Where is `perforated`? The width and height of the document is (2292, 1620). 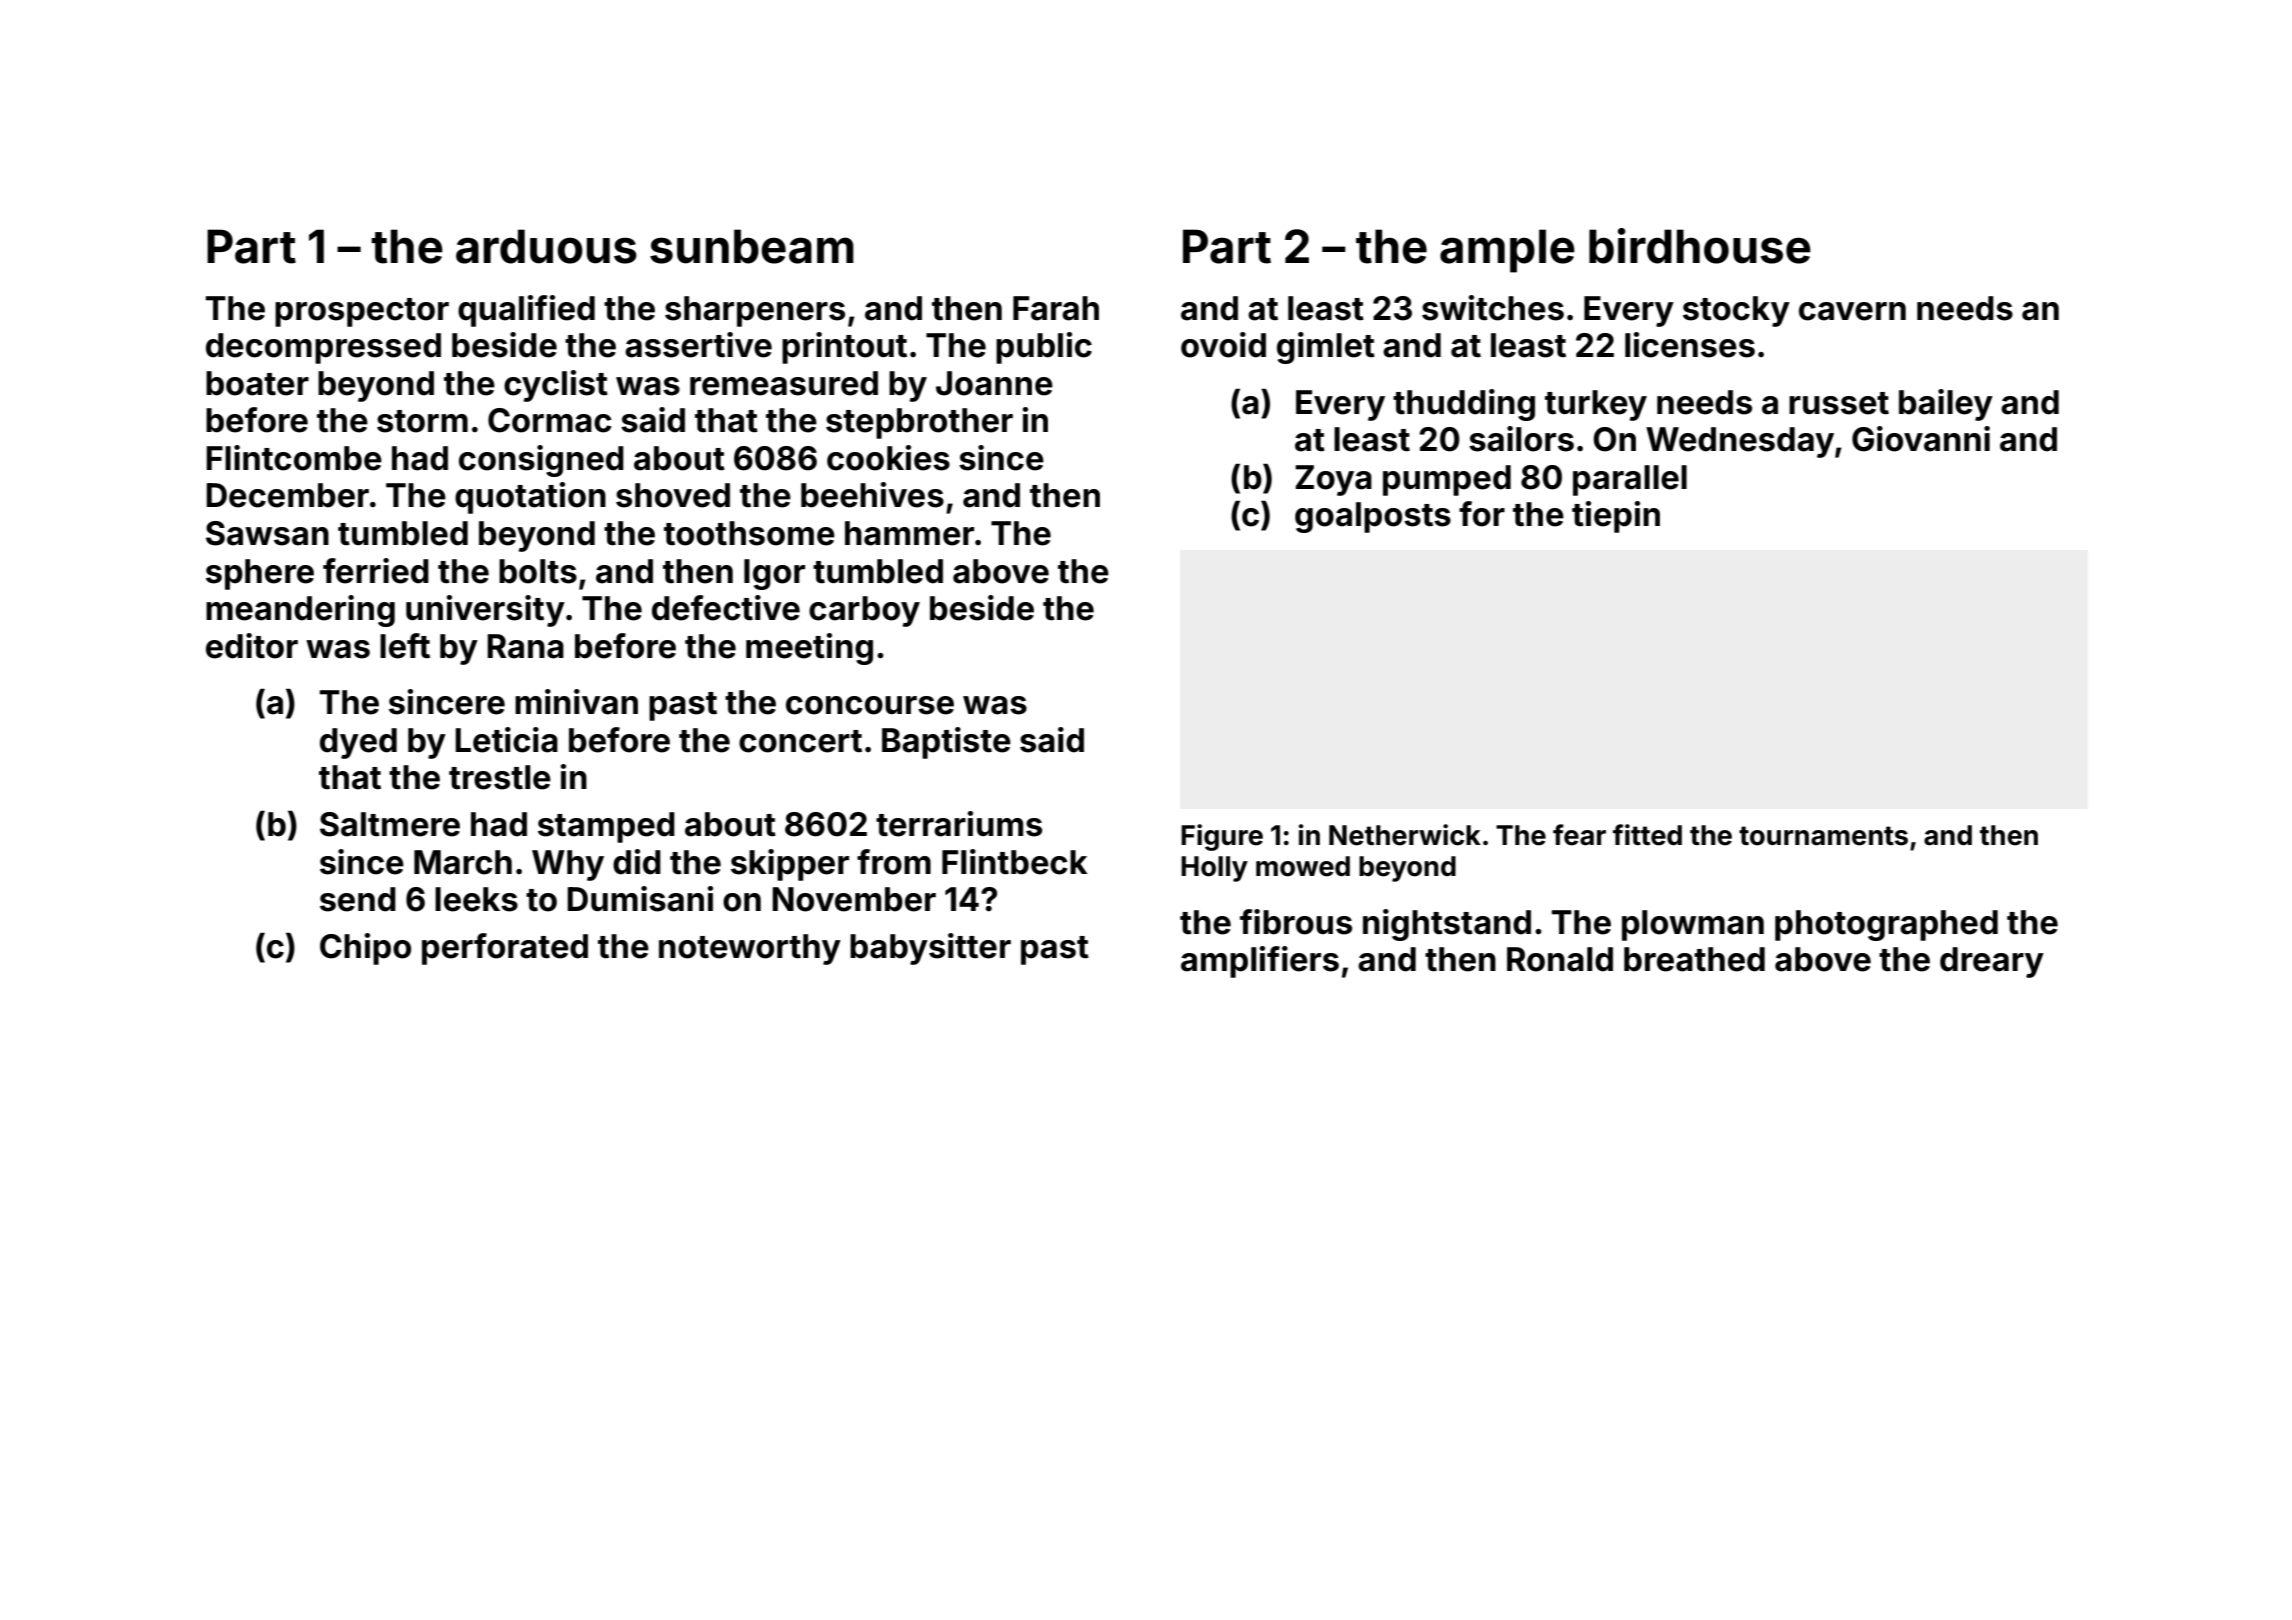 perforated is located at coordinates (505, 949).
